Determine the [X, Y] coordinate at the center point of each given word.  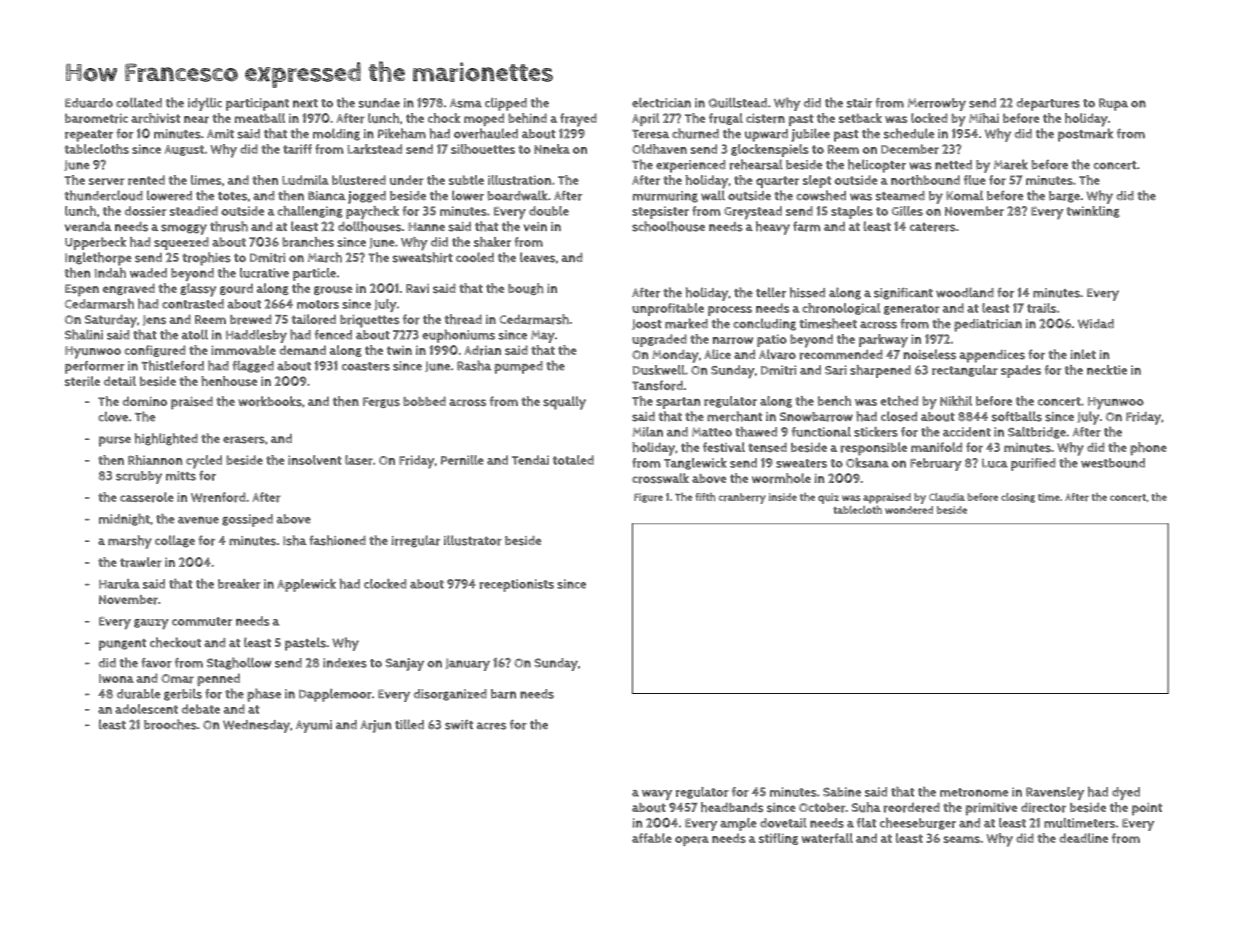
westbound [1113, 463]
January [467, 664]
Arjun [376, 726]
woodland [965, 292]
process [730, 311]
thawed [756, 432]
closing [1018, 498]
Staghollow [239, 663]
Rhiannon [155, 460]
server [107, 181]
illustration [519, 180]
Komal [964, 195]
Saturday [111, 321]
